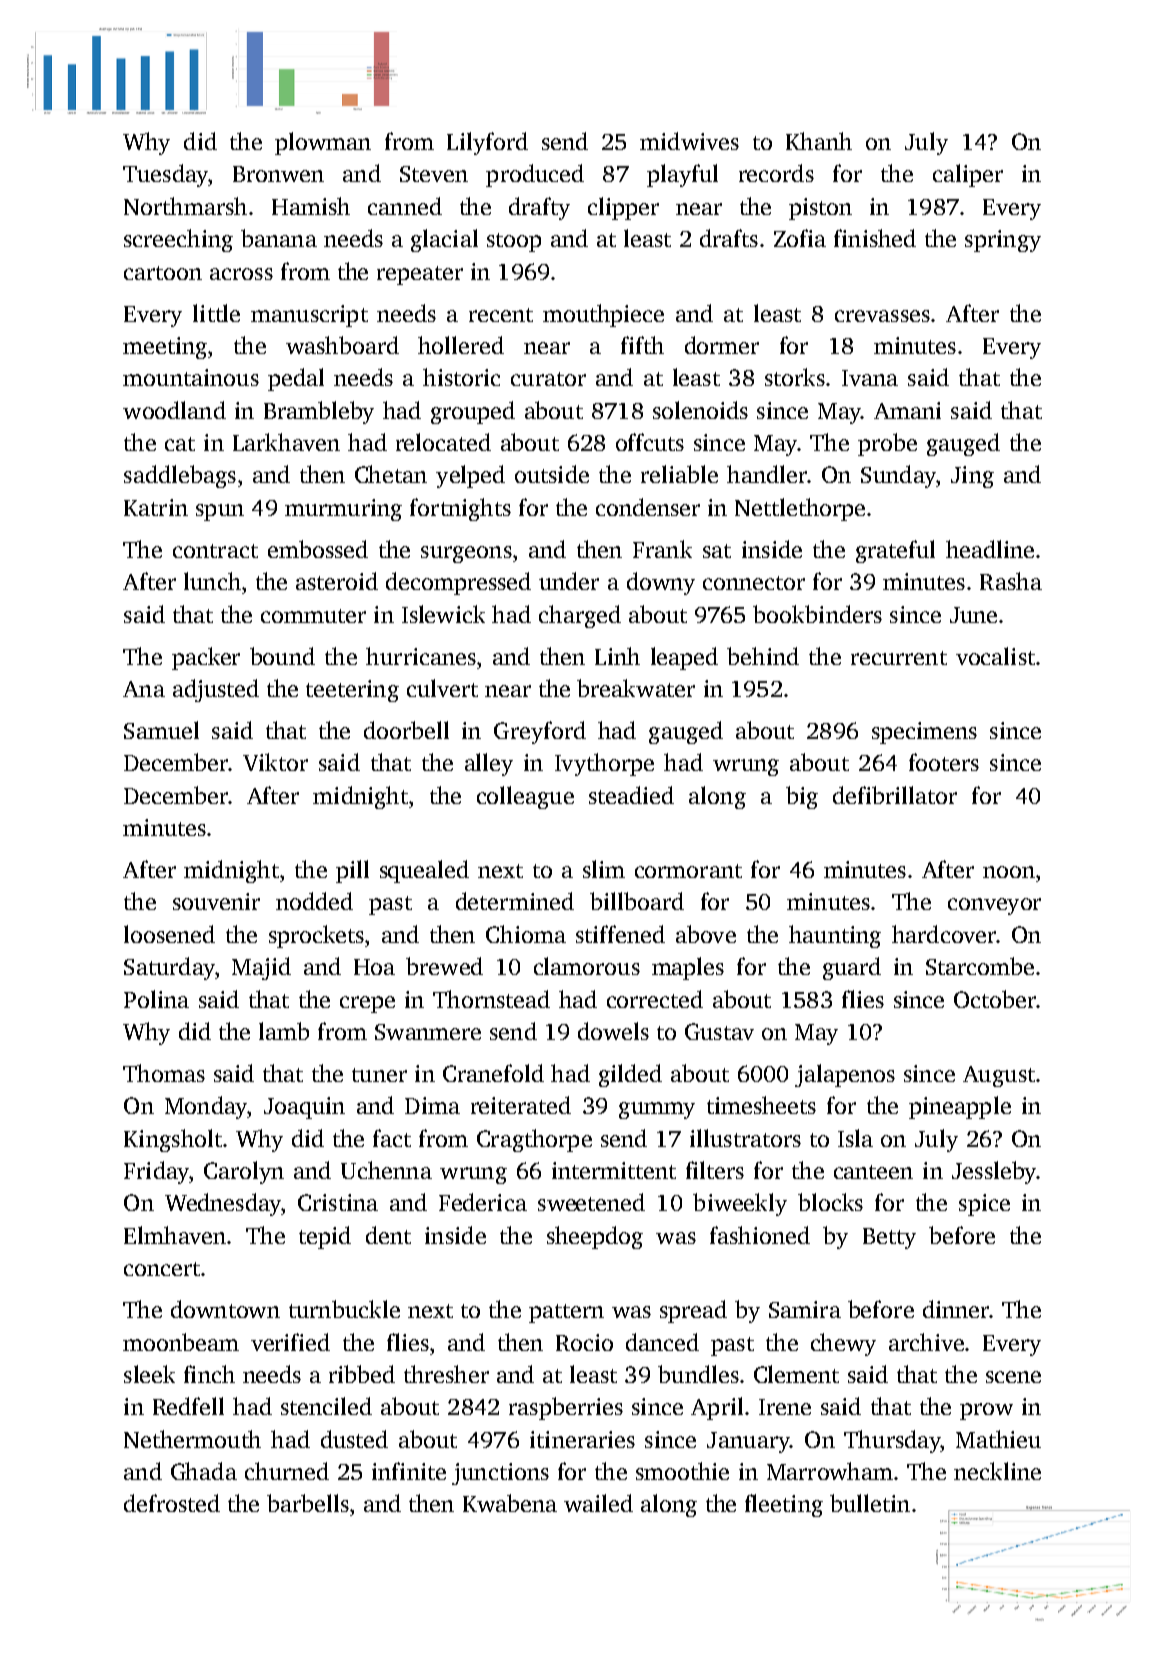 Image resolution: width=1165 pixels, height=1654 pixels. I want to click on offcuts, so click(650, 442).
